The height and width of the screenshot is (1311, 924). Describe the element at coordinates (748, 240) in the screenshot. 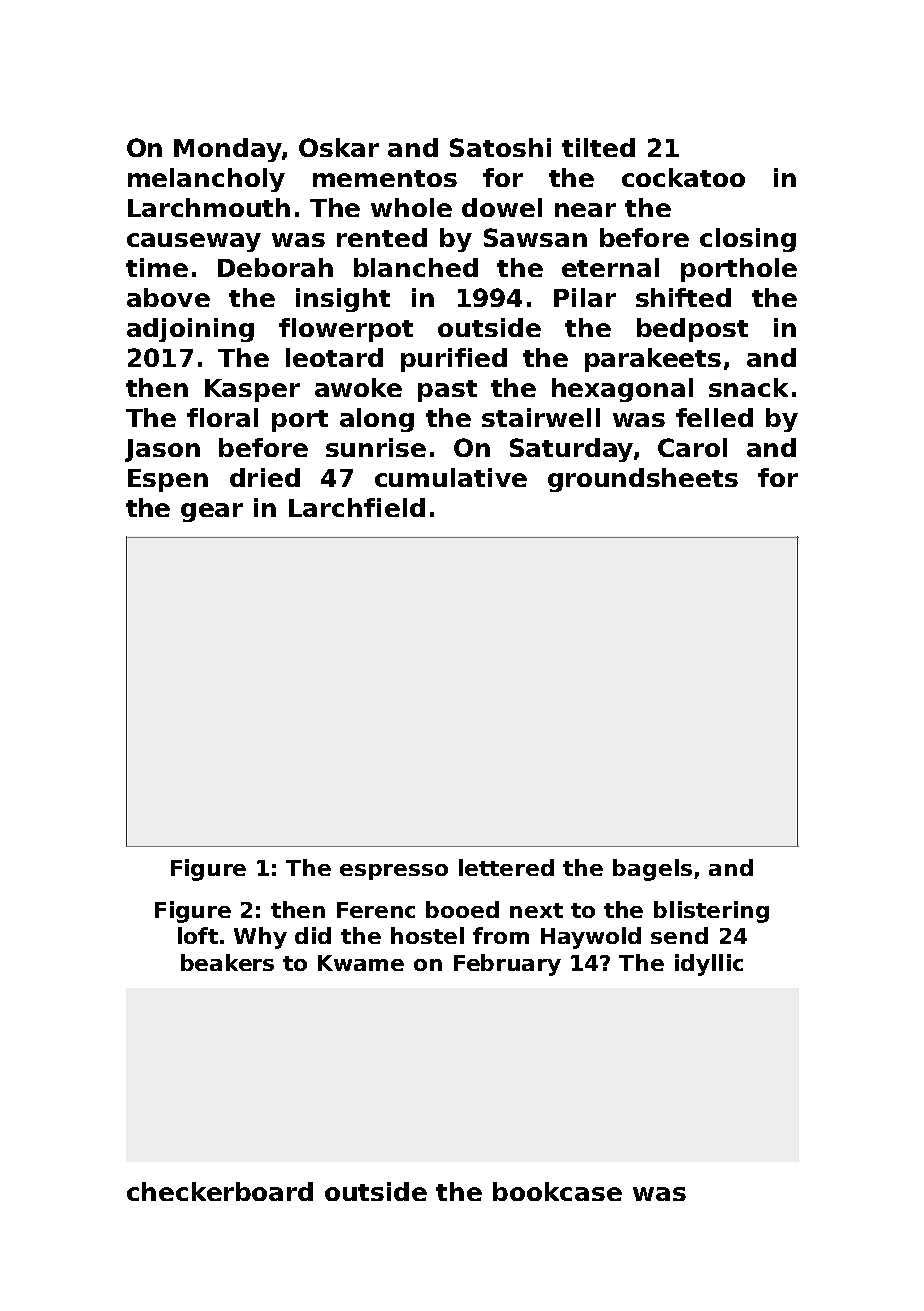

I see `closing` at that location.
